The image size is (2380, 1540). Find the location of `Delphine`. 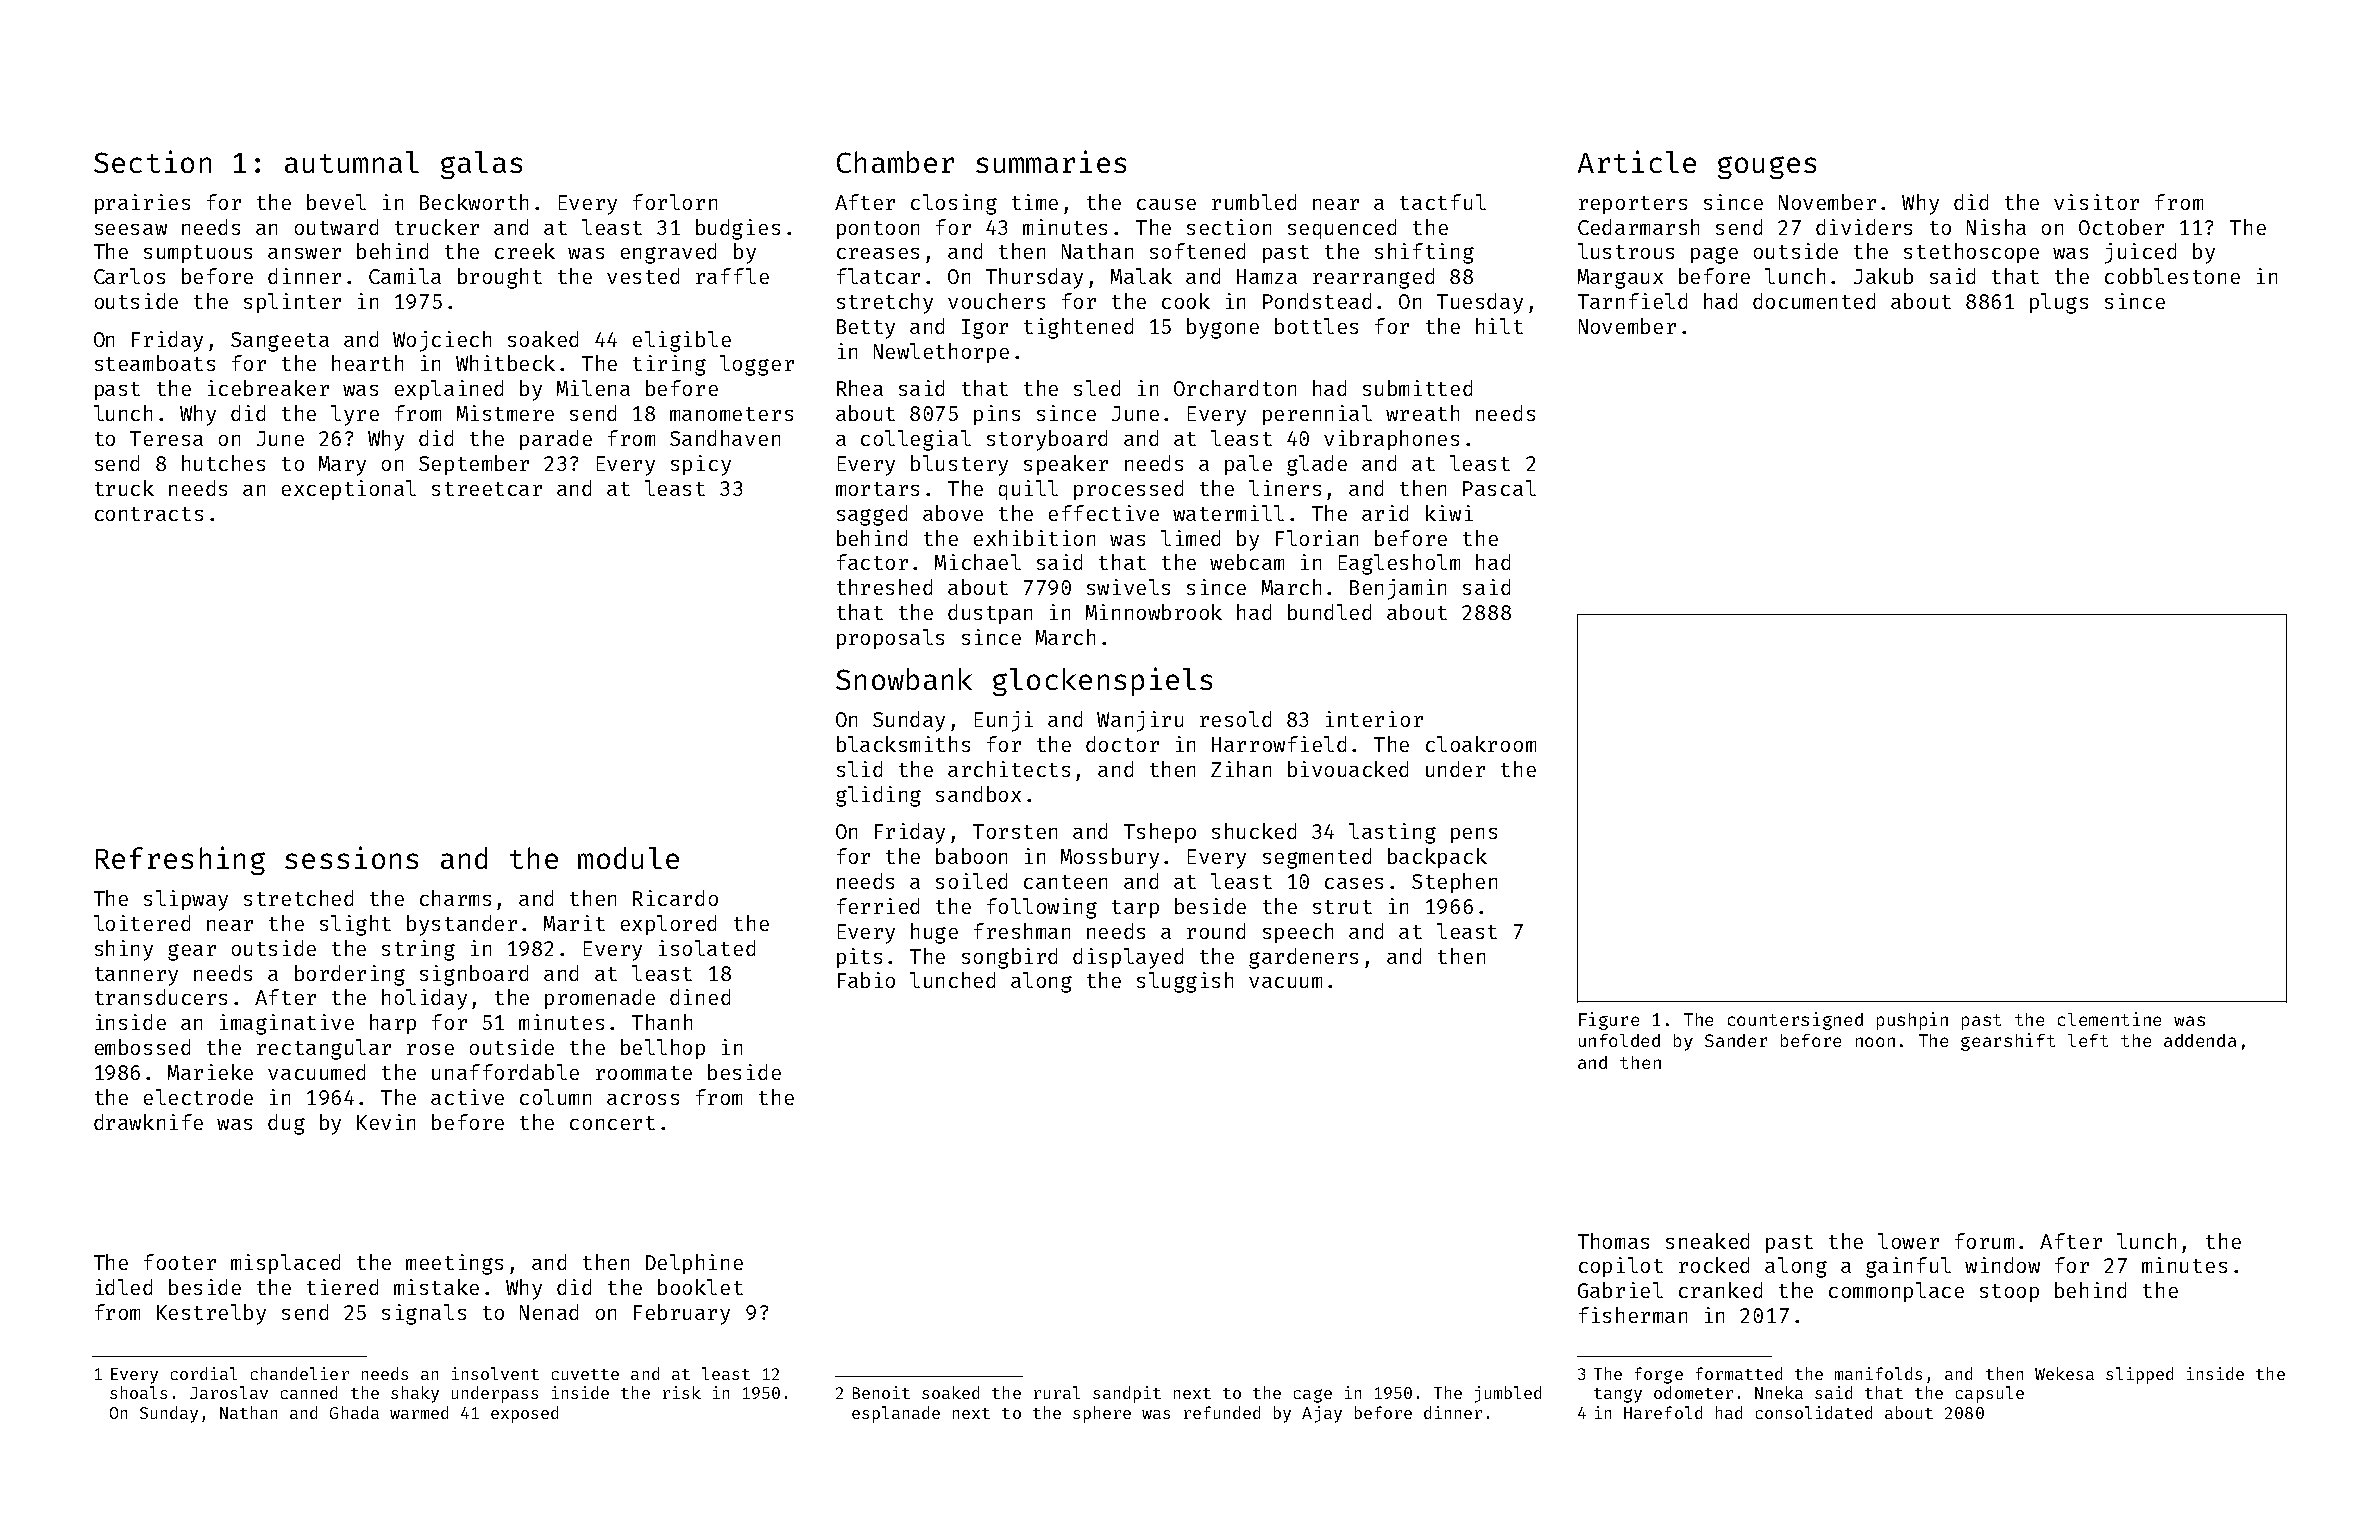

Delphine is located at coordinates (694, 1264).
